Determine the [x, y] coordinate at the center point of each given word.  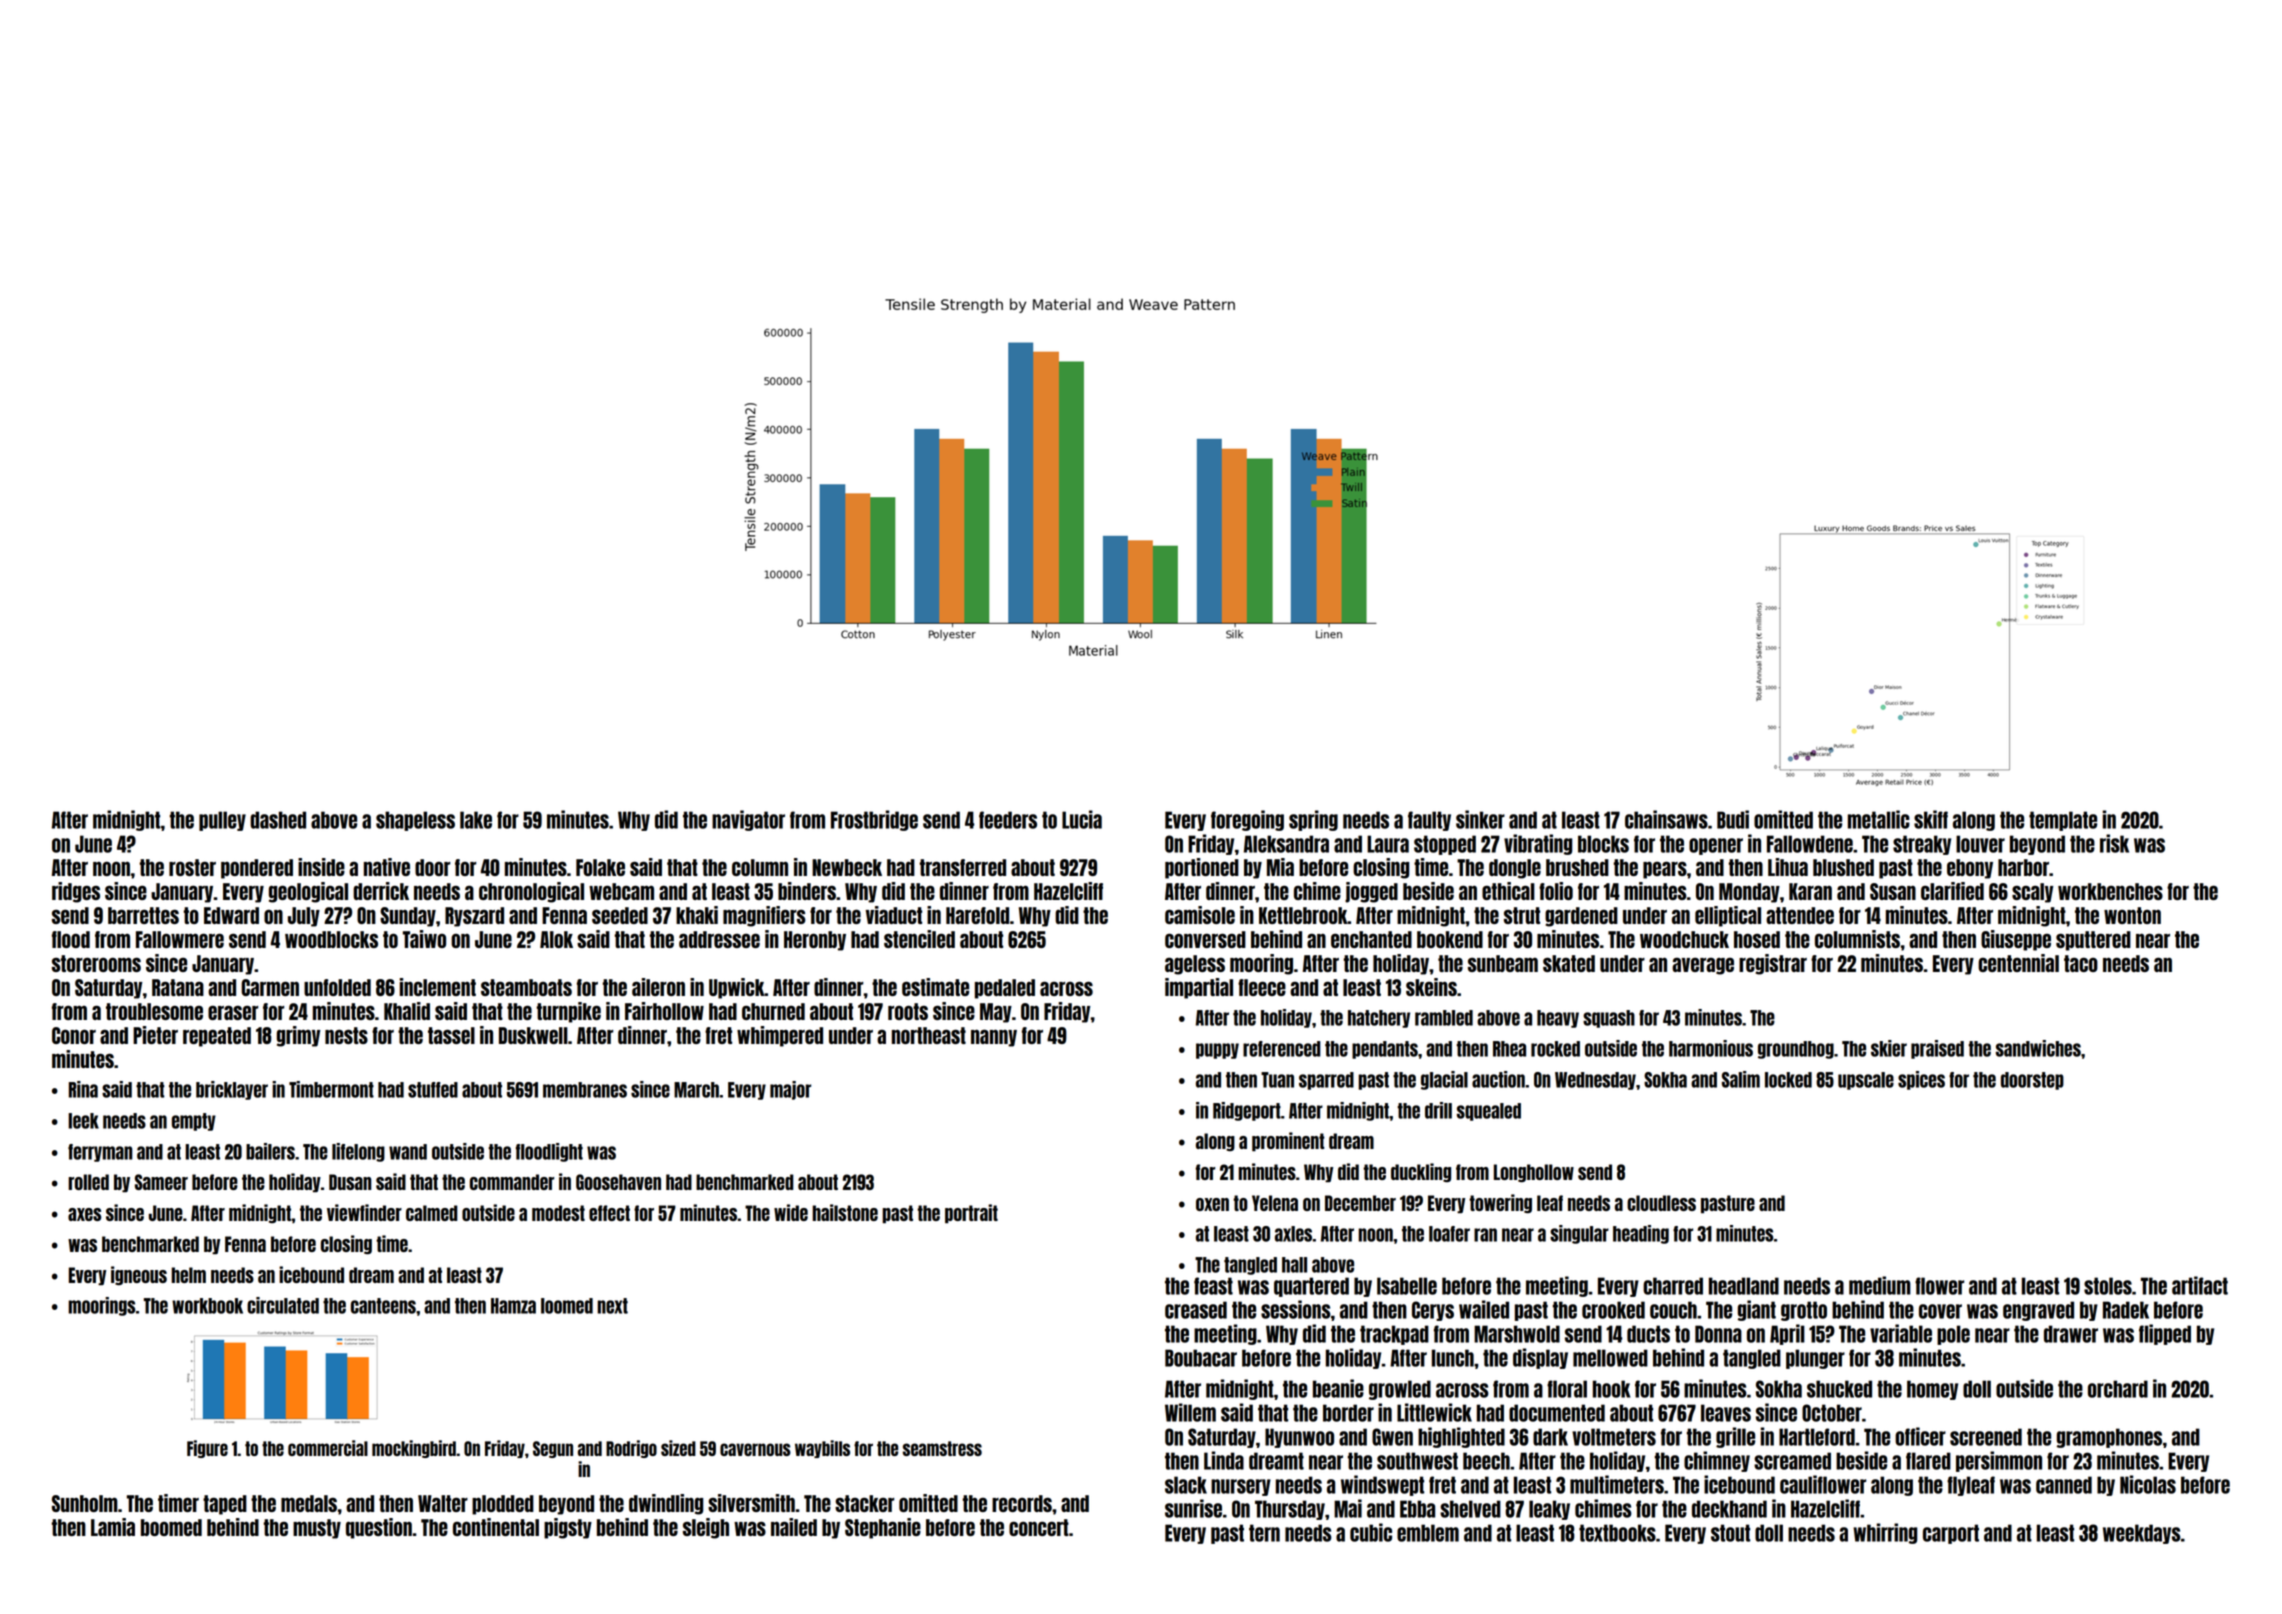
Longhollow [1534, 1173]
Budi [1733, 819]
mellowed [1610, 1358]
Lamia [113, 1527]
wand [408, 1152]
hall [1294, 1265]
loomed [567, 1306]
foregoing [1247, 820]
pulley [222, 821]
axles [1293, 1234]
